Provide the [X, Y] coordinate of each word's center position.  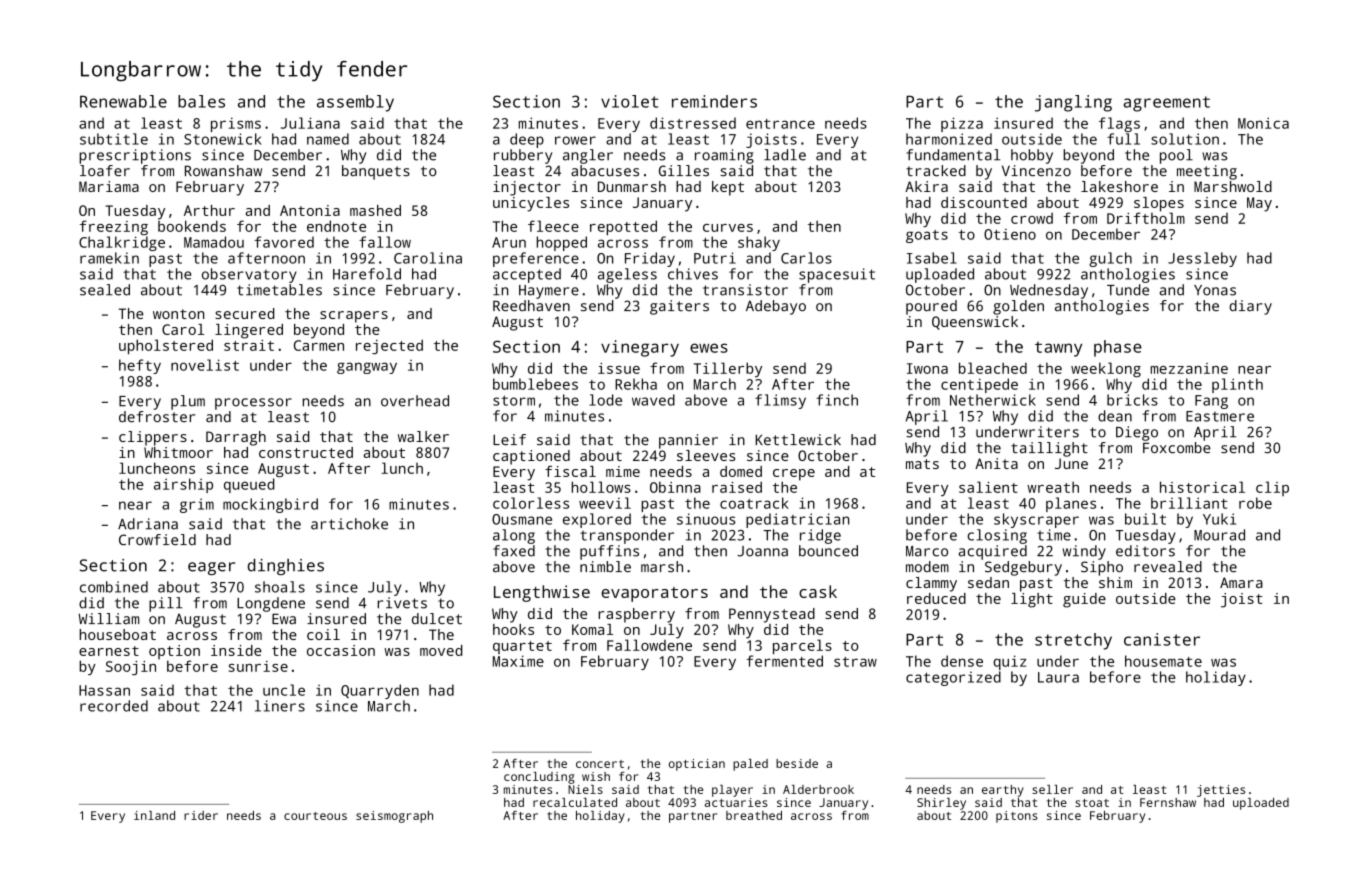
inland [154, 815]
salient [988, 487]
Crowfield [157, 539]
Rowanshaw [223, 171]
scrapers [354, 317]
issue [619, 368]
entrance [780, 124]
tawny [1058, 349]
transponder [627, 536]
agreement [1167, 104]
